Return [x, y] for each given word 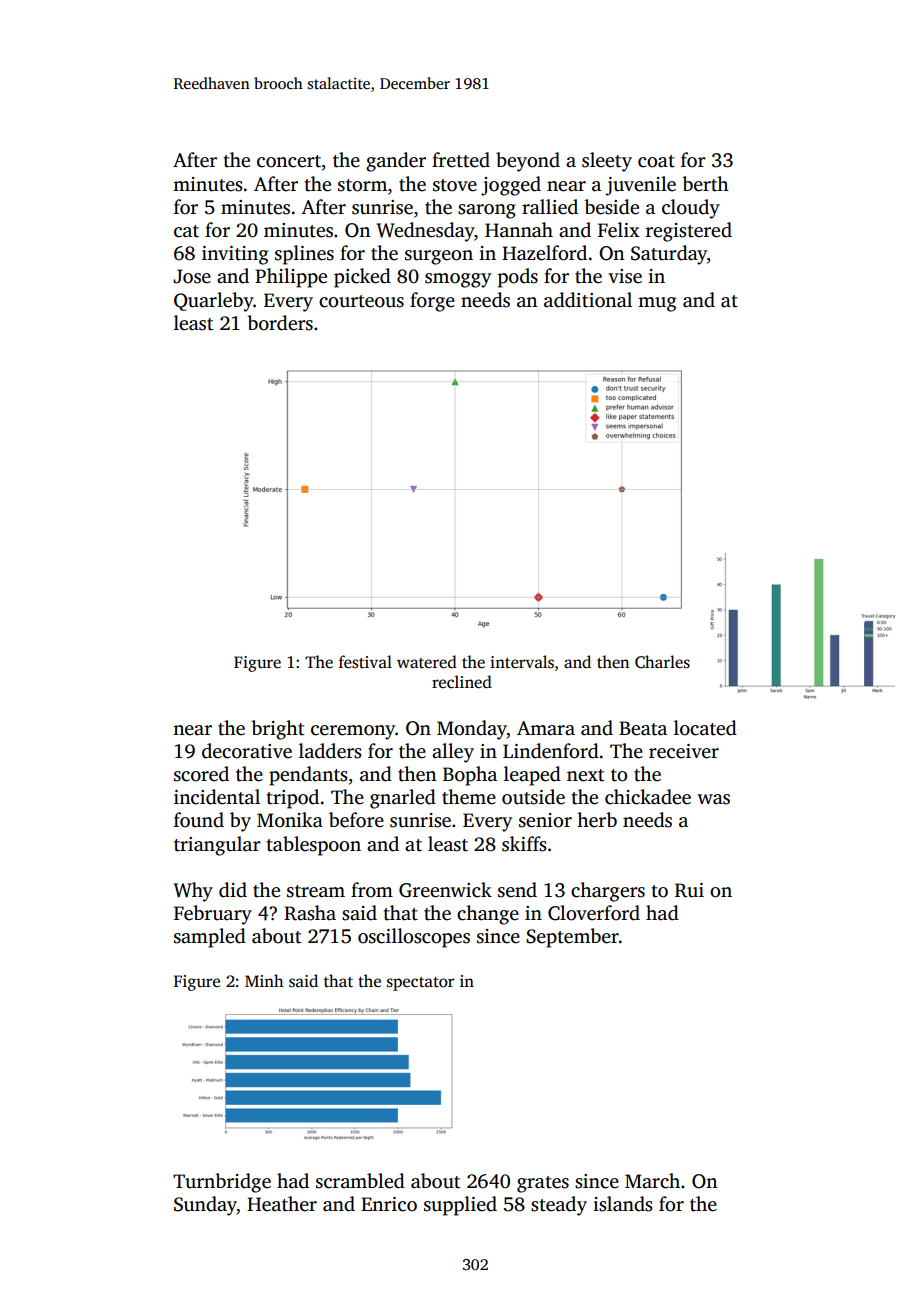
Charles [662, 662]
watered [427, 662]
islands [623, 1204]
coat [656, 161]
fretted [461, 160]
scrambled [360, 1181]
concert [289, 161]
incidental [217, 797]
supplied [460, 1206]
